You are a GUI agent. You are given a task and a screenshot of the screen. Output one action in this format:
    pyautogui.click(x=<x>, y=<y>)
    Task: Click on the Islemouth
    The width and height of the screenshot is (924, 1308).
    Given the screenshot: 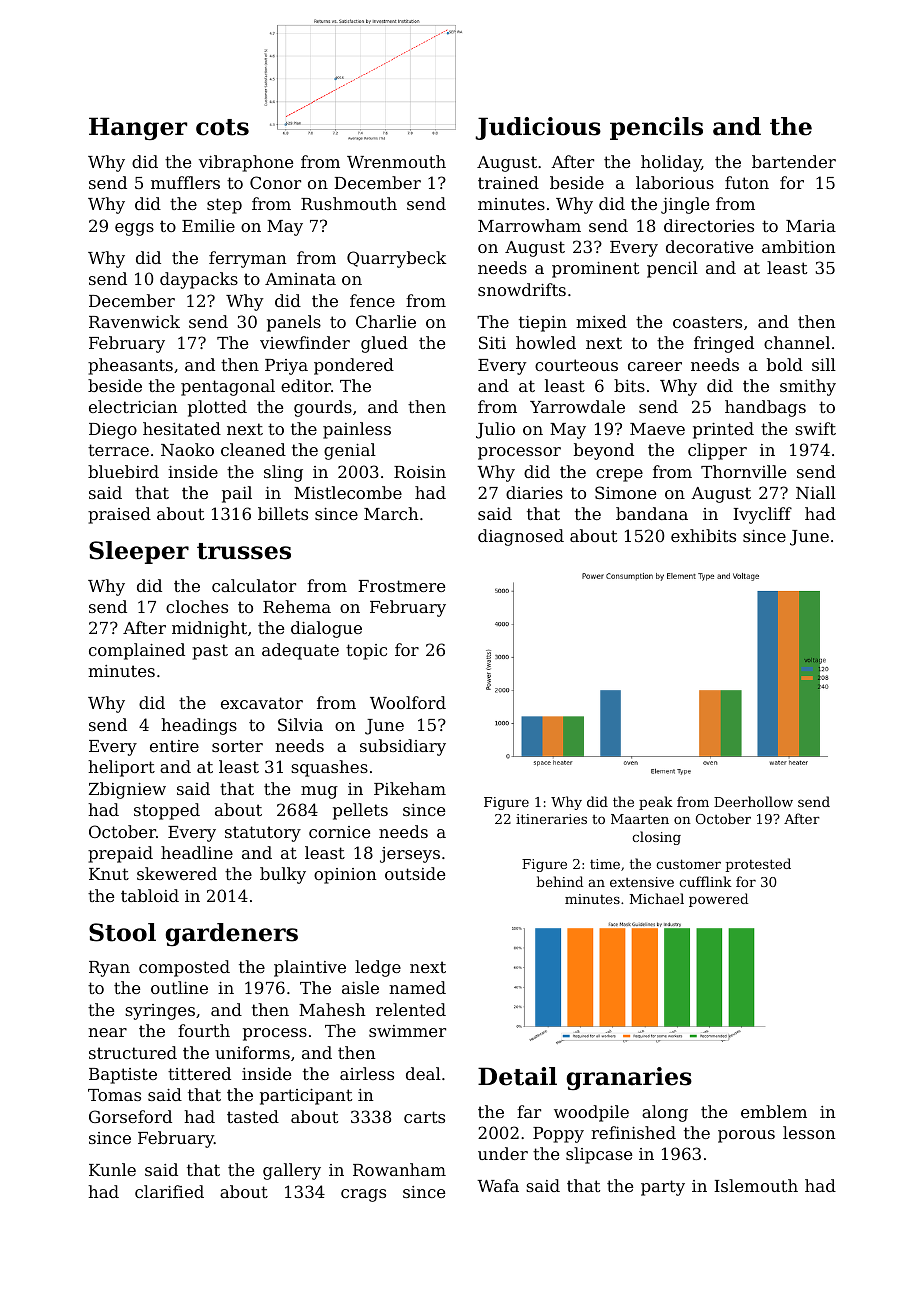 What is the action you would take?
    pyautogui.click(x=756, y=1185)
